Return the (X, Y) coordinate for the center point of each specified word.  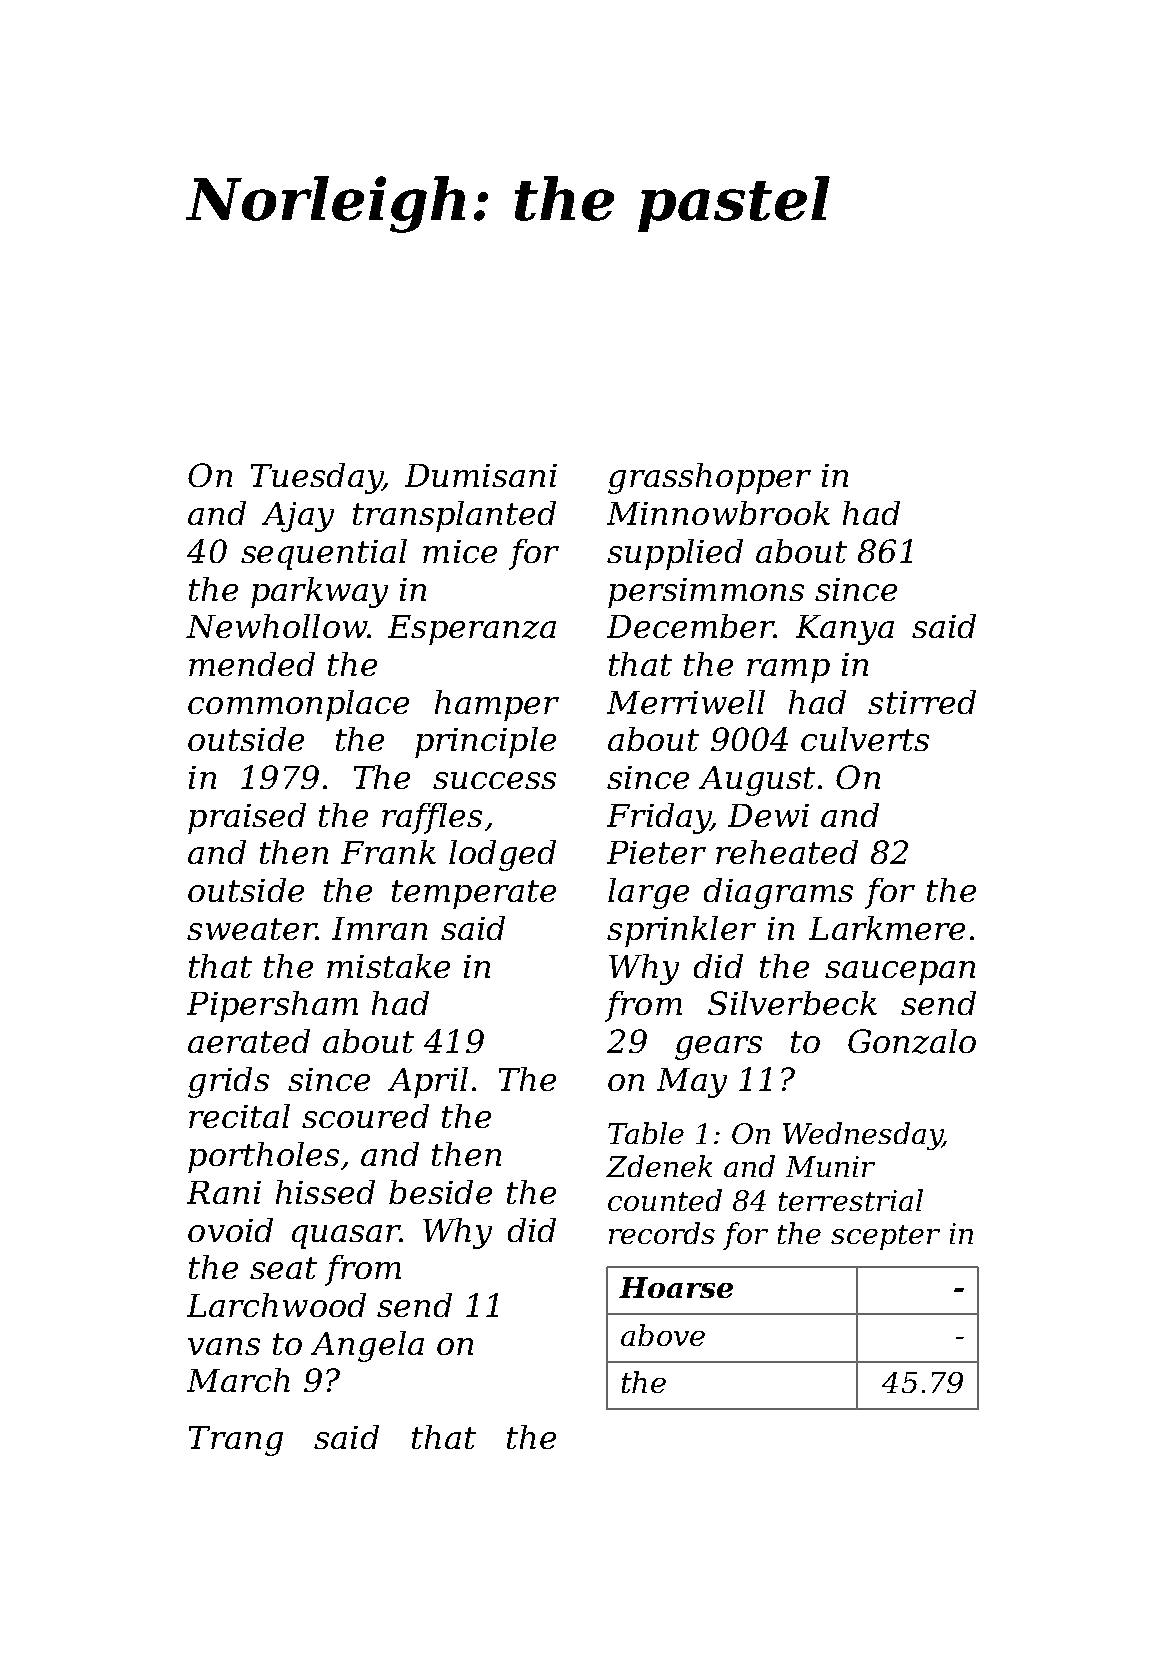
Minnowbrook (718, 513)
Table (646, 1133)
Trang (236, 1441)
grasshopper (709, 478)
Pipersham (272, 1006)
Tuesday (316, 478)
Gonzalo (912, 1041)
